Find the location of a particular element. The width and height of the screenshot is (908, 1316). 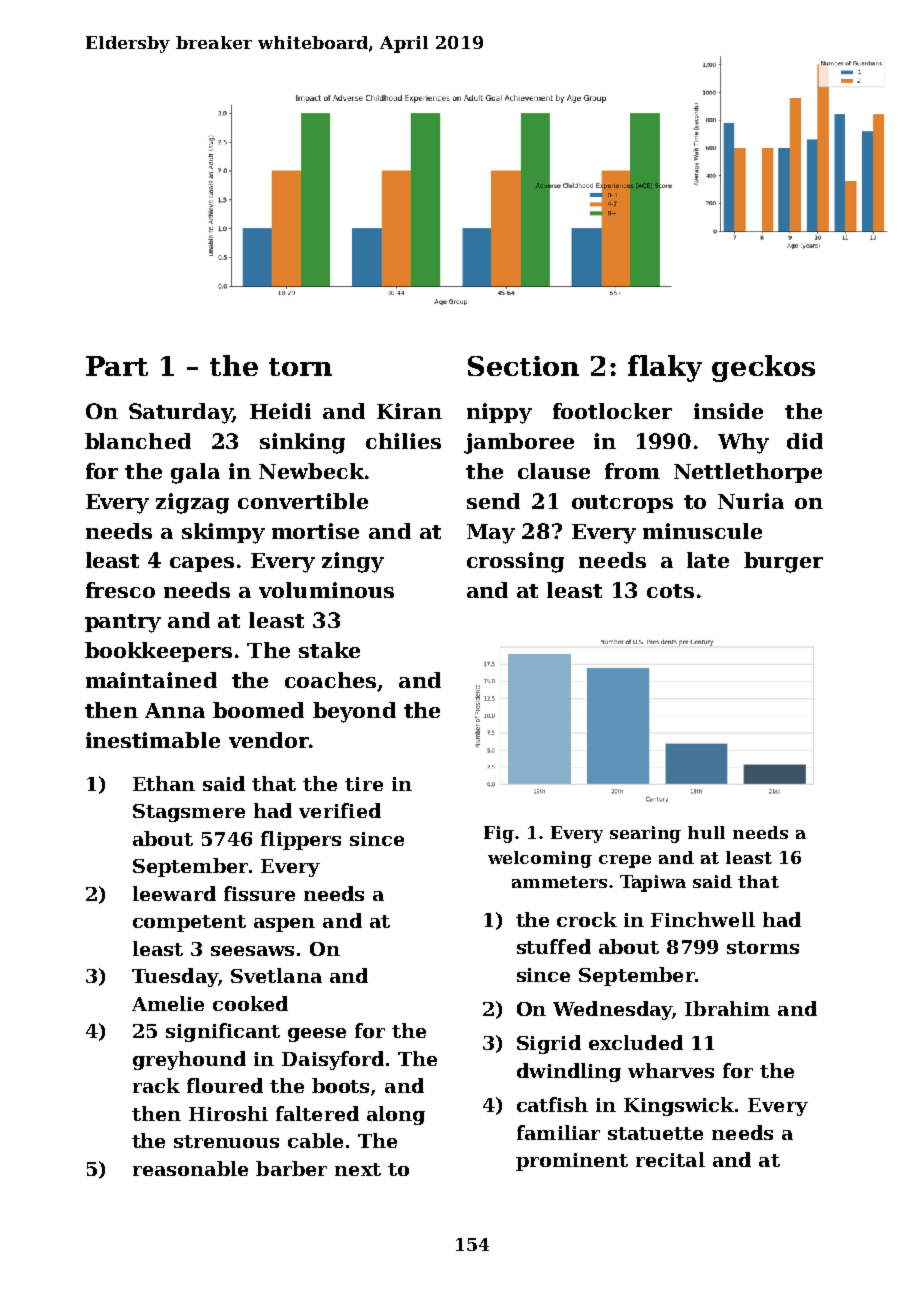

Finchwell is located at coordinates (703, 919).
